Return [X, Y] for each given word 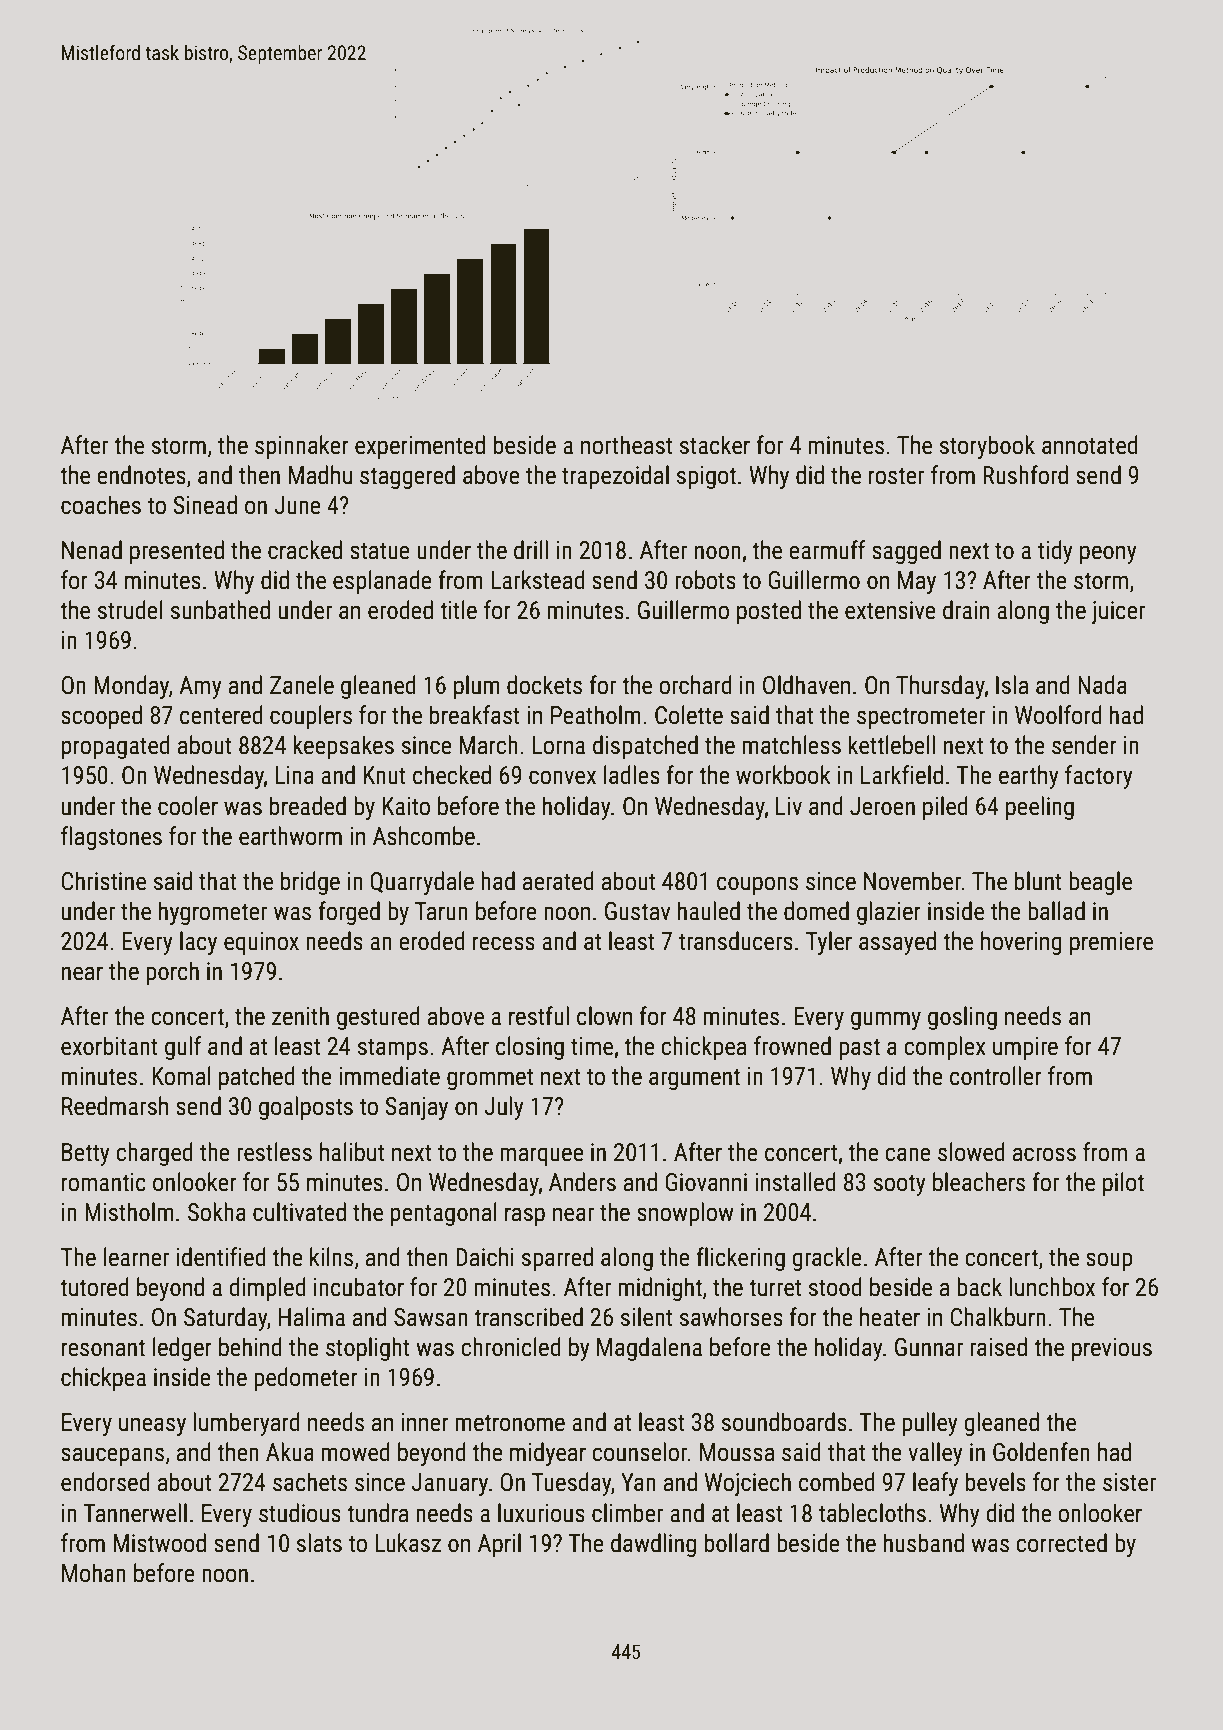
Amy [200, 687]
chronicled [511, 1347]
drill [531, 550]
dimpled [267, 1289]
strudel [130, 610]
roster [896, 476]
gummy [886, 1020]
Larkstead [538, 580]
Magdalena [649, 1349]
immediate [389, 1076]
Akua [290, 1452]
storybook [987, 447]
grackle [827, 1259]
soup [1109, 1261]
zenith [300, 1016]
